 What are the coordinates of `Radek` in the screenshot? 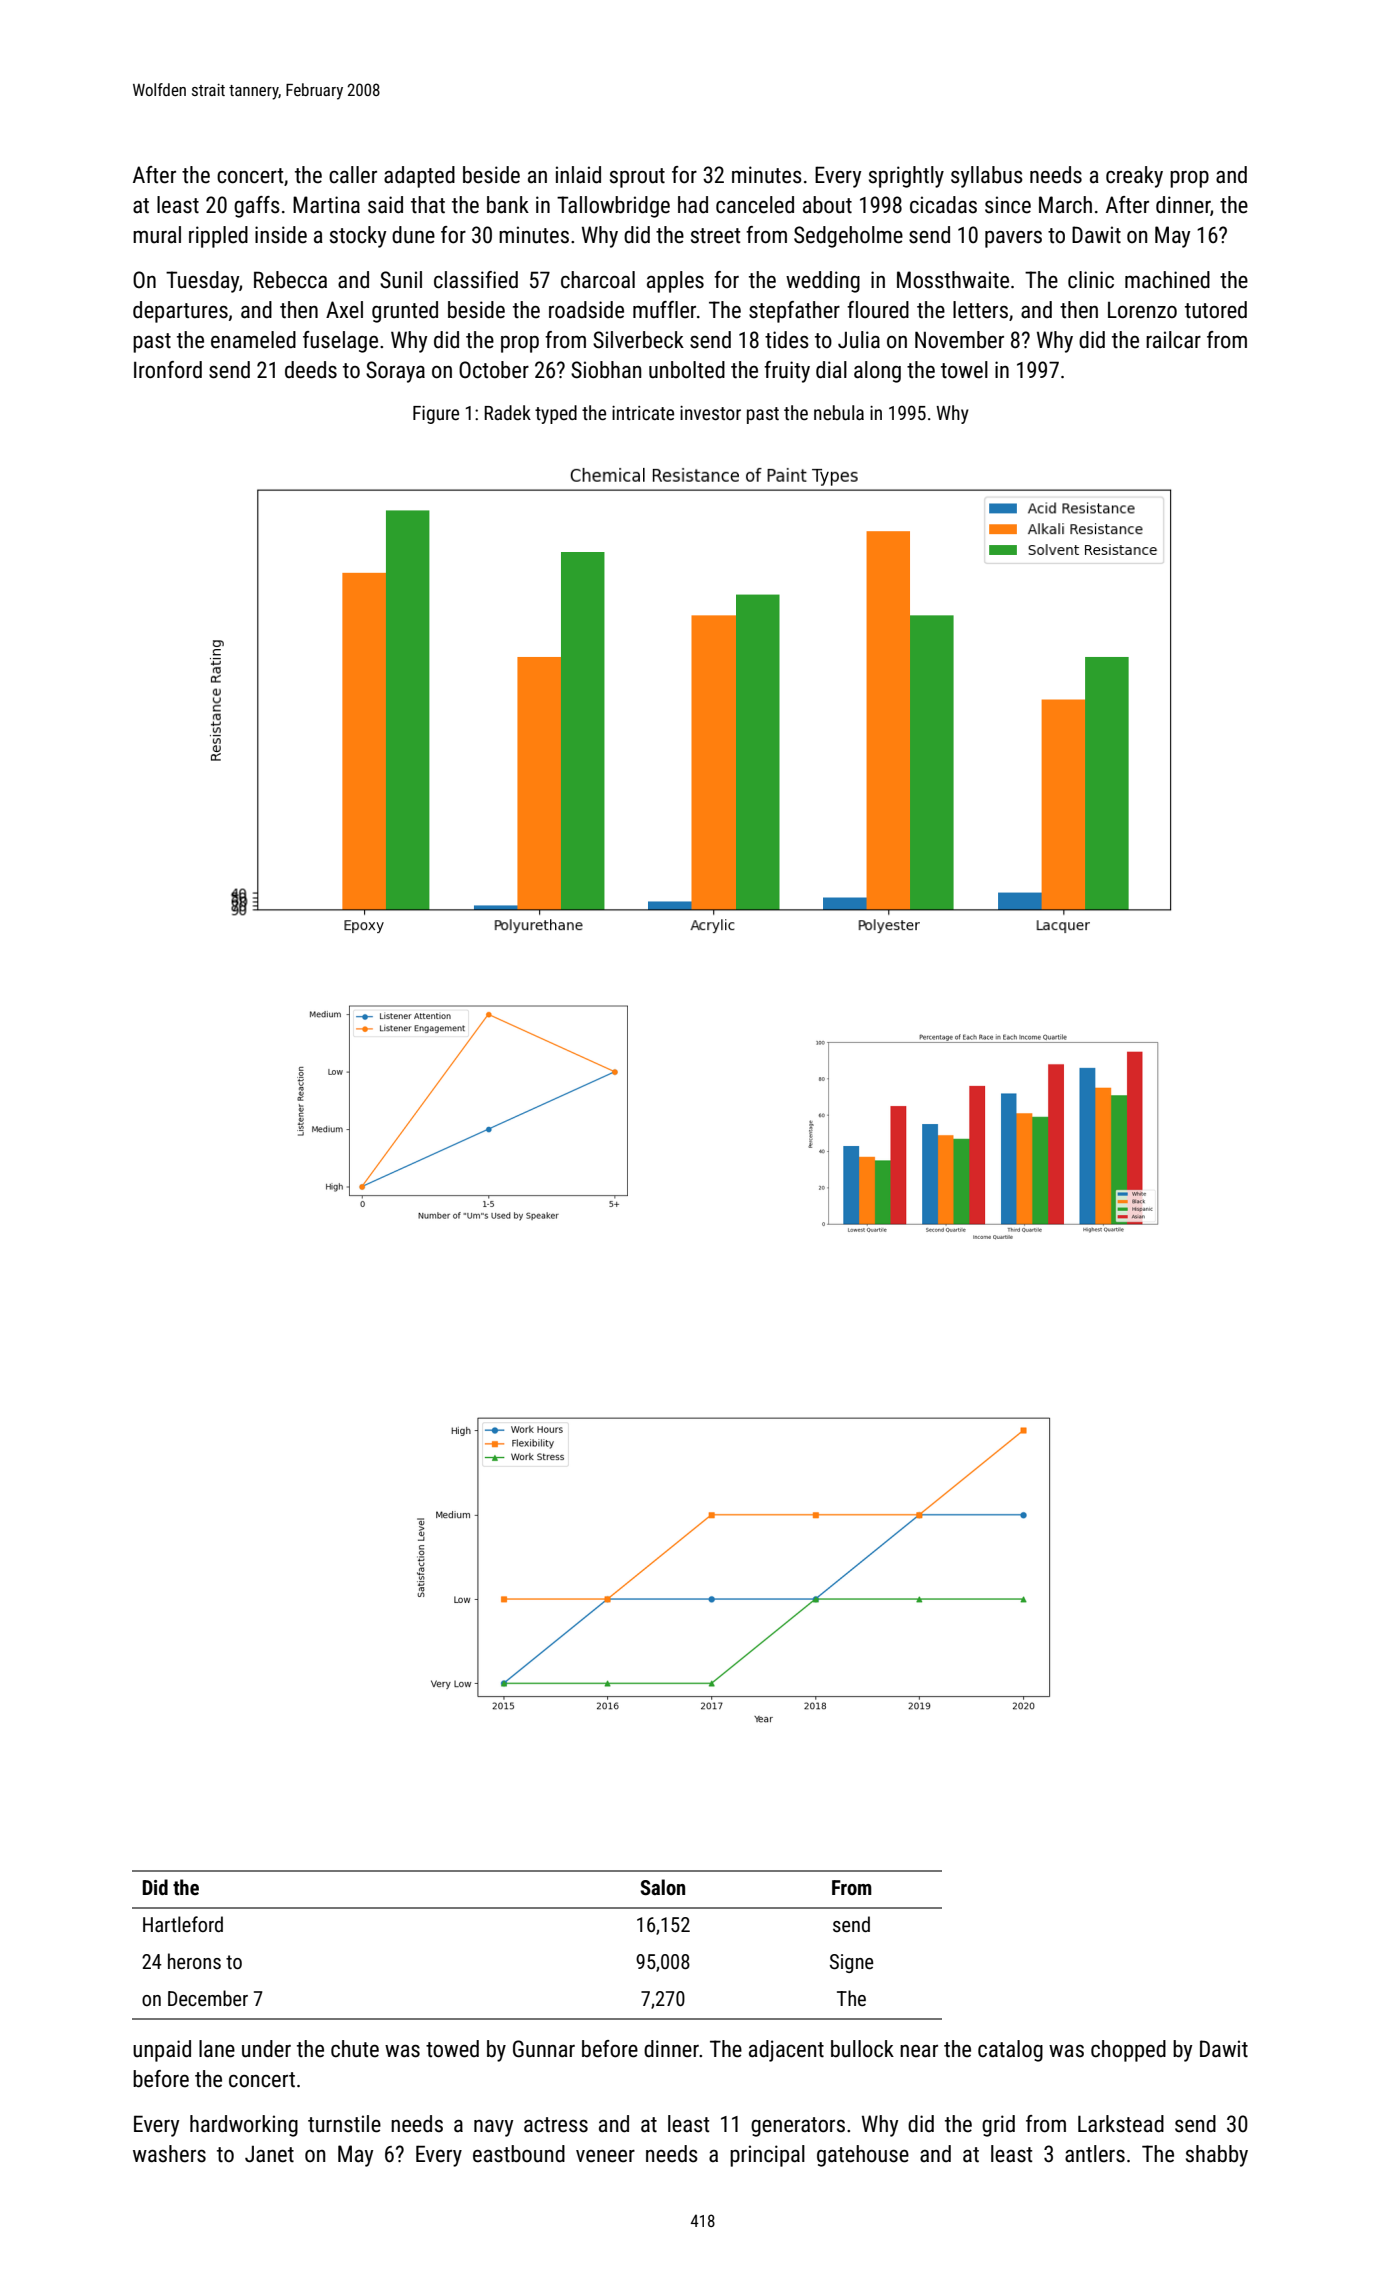 It's located at (507, 412).
